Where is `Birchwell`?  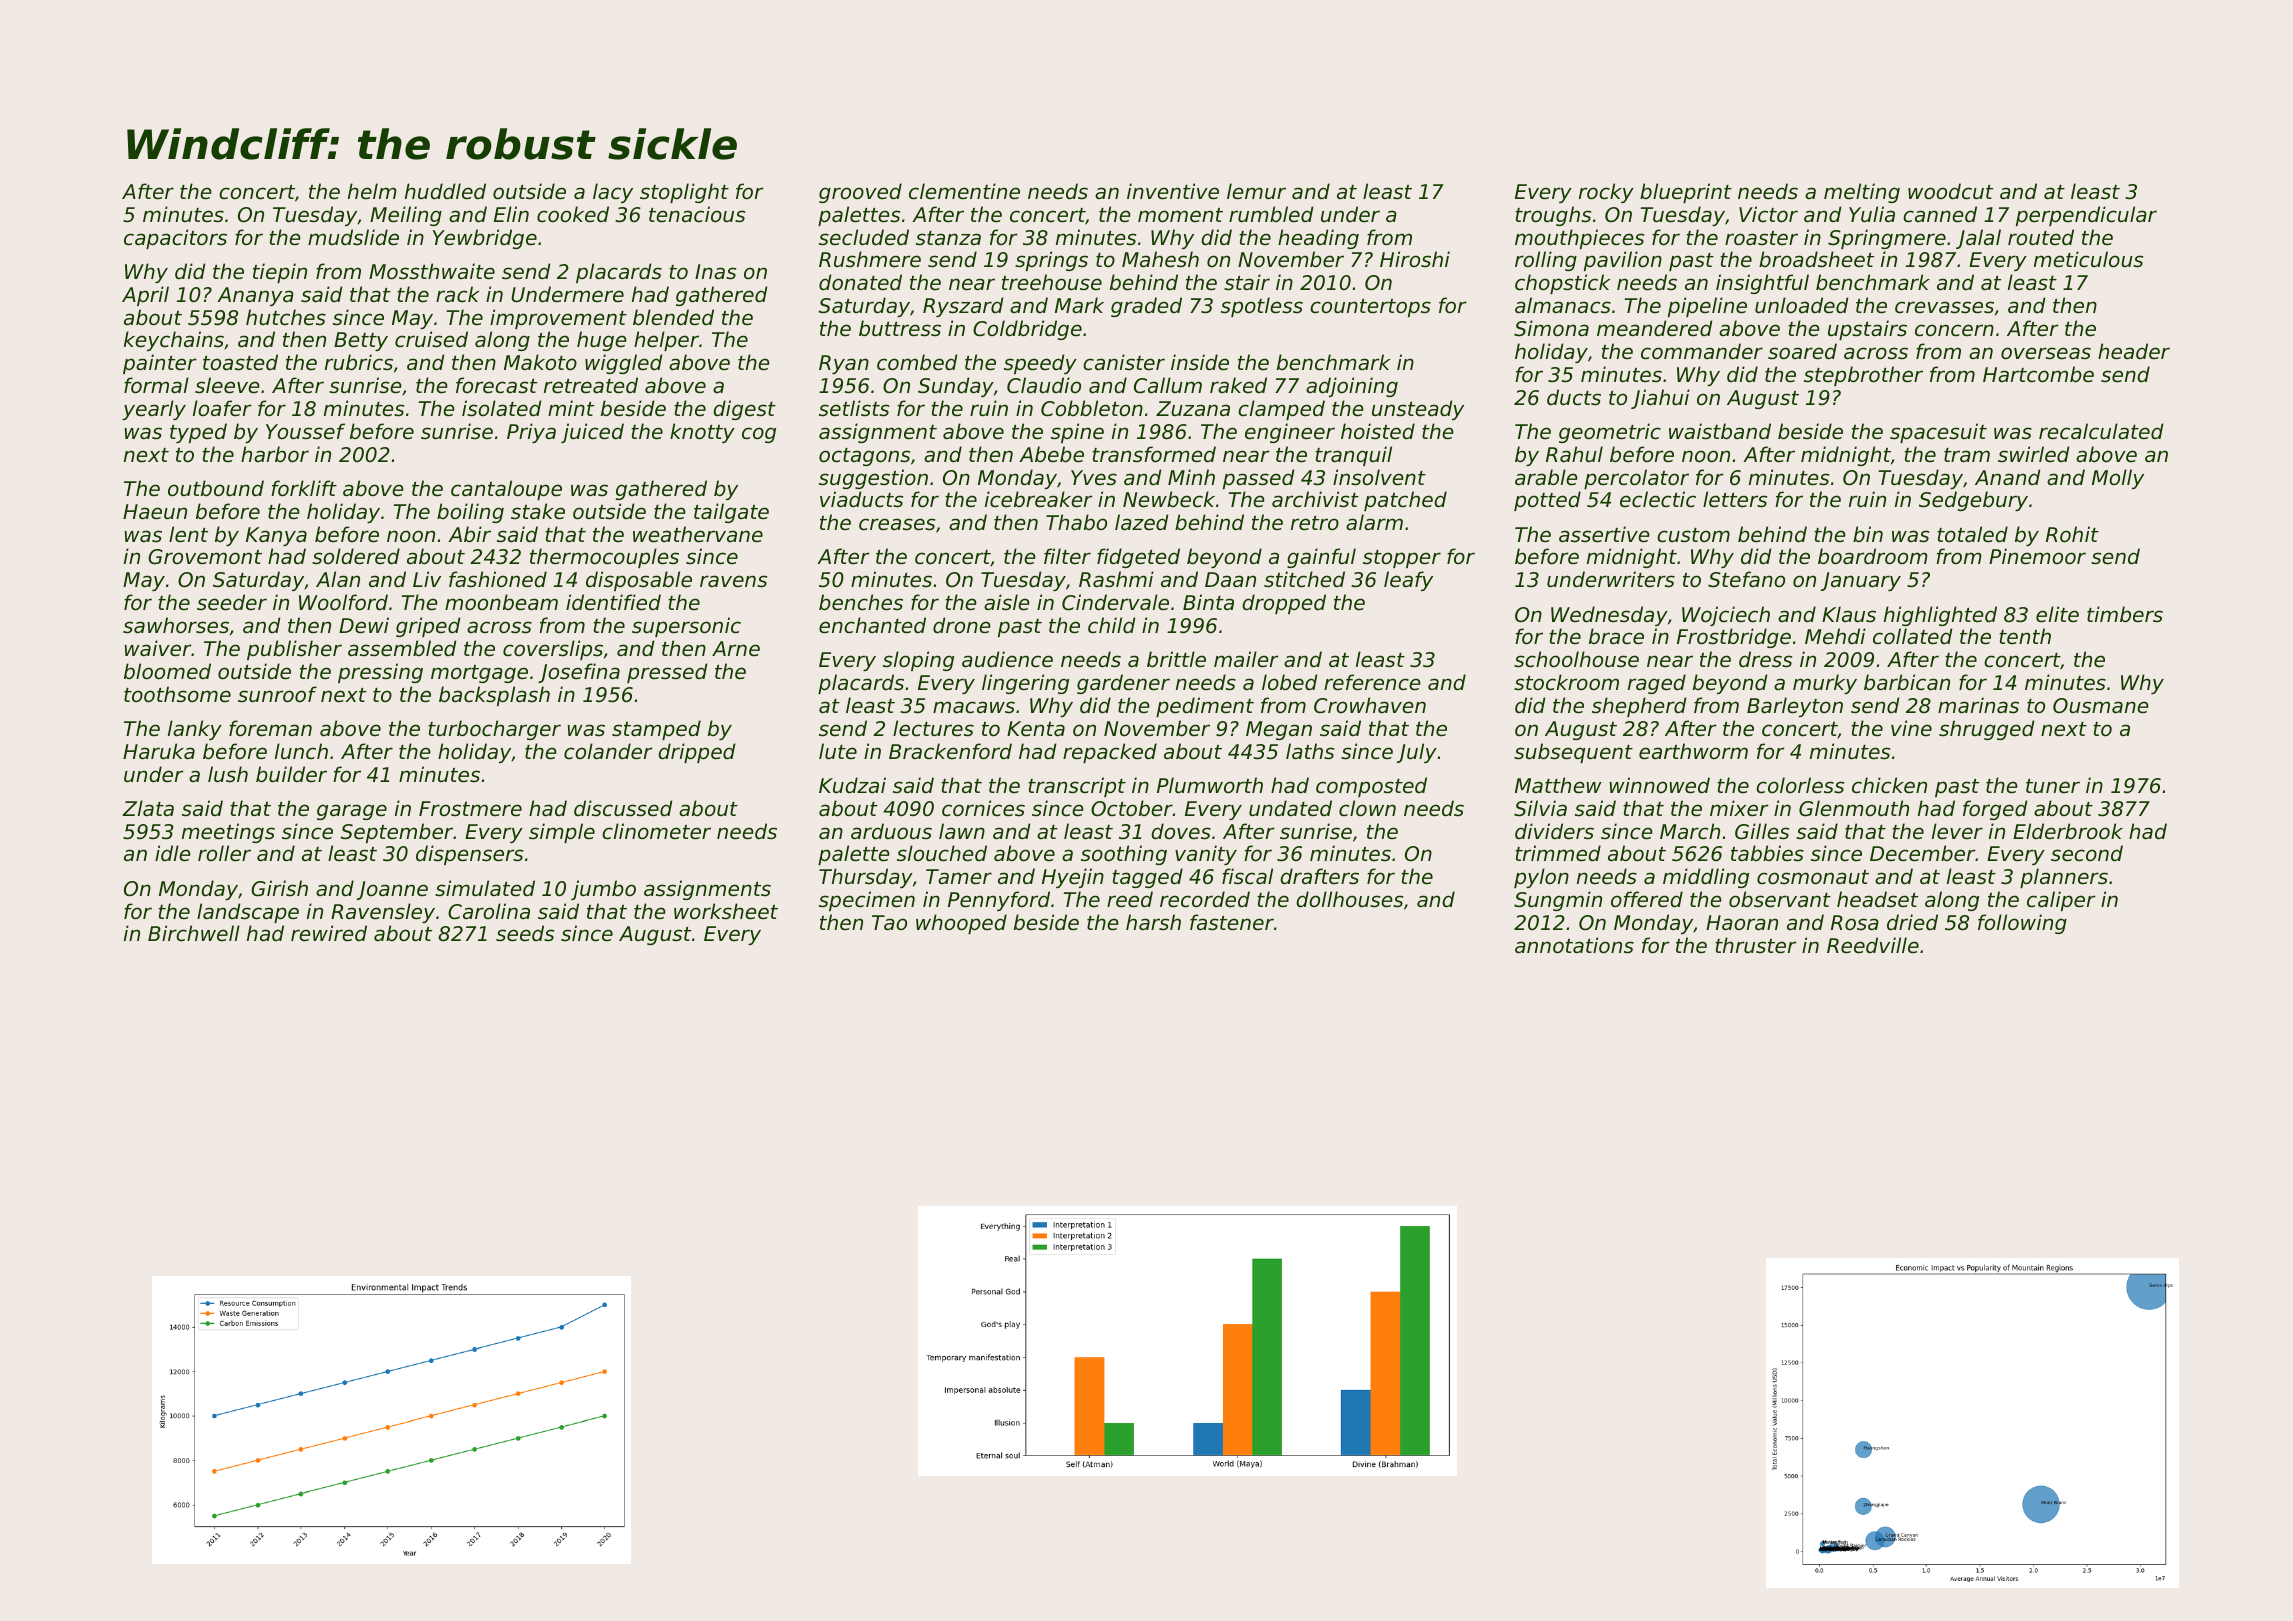 Birchwell is located at coordinates (194, 933).
